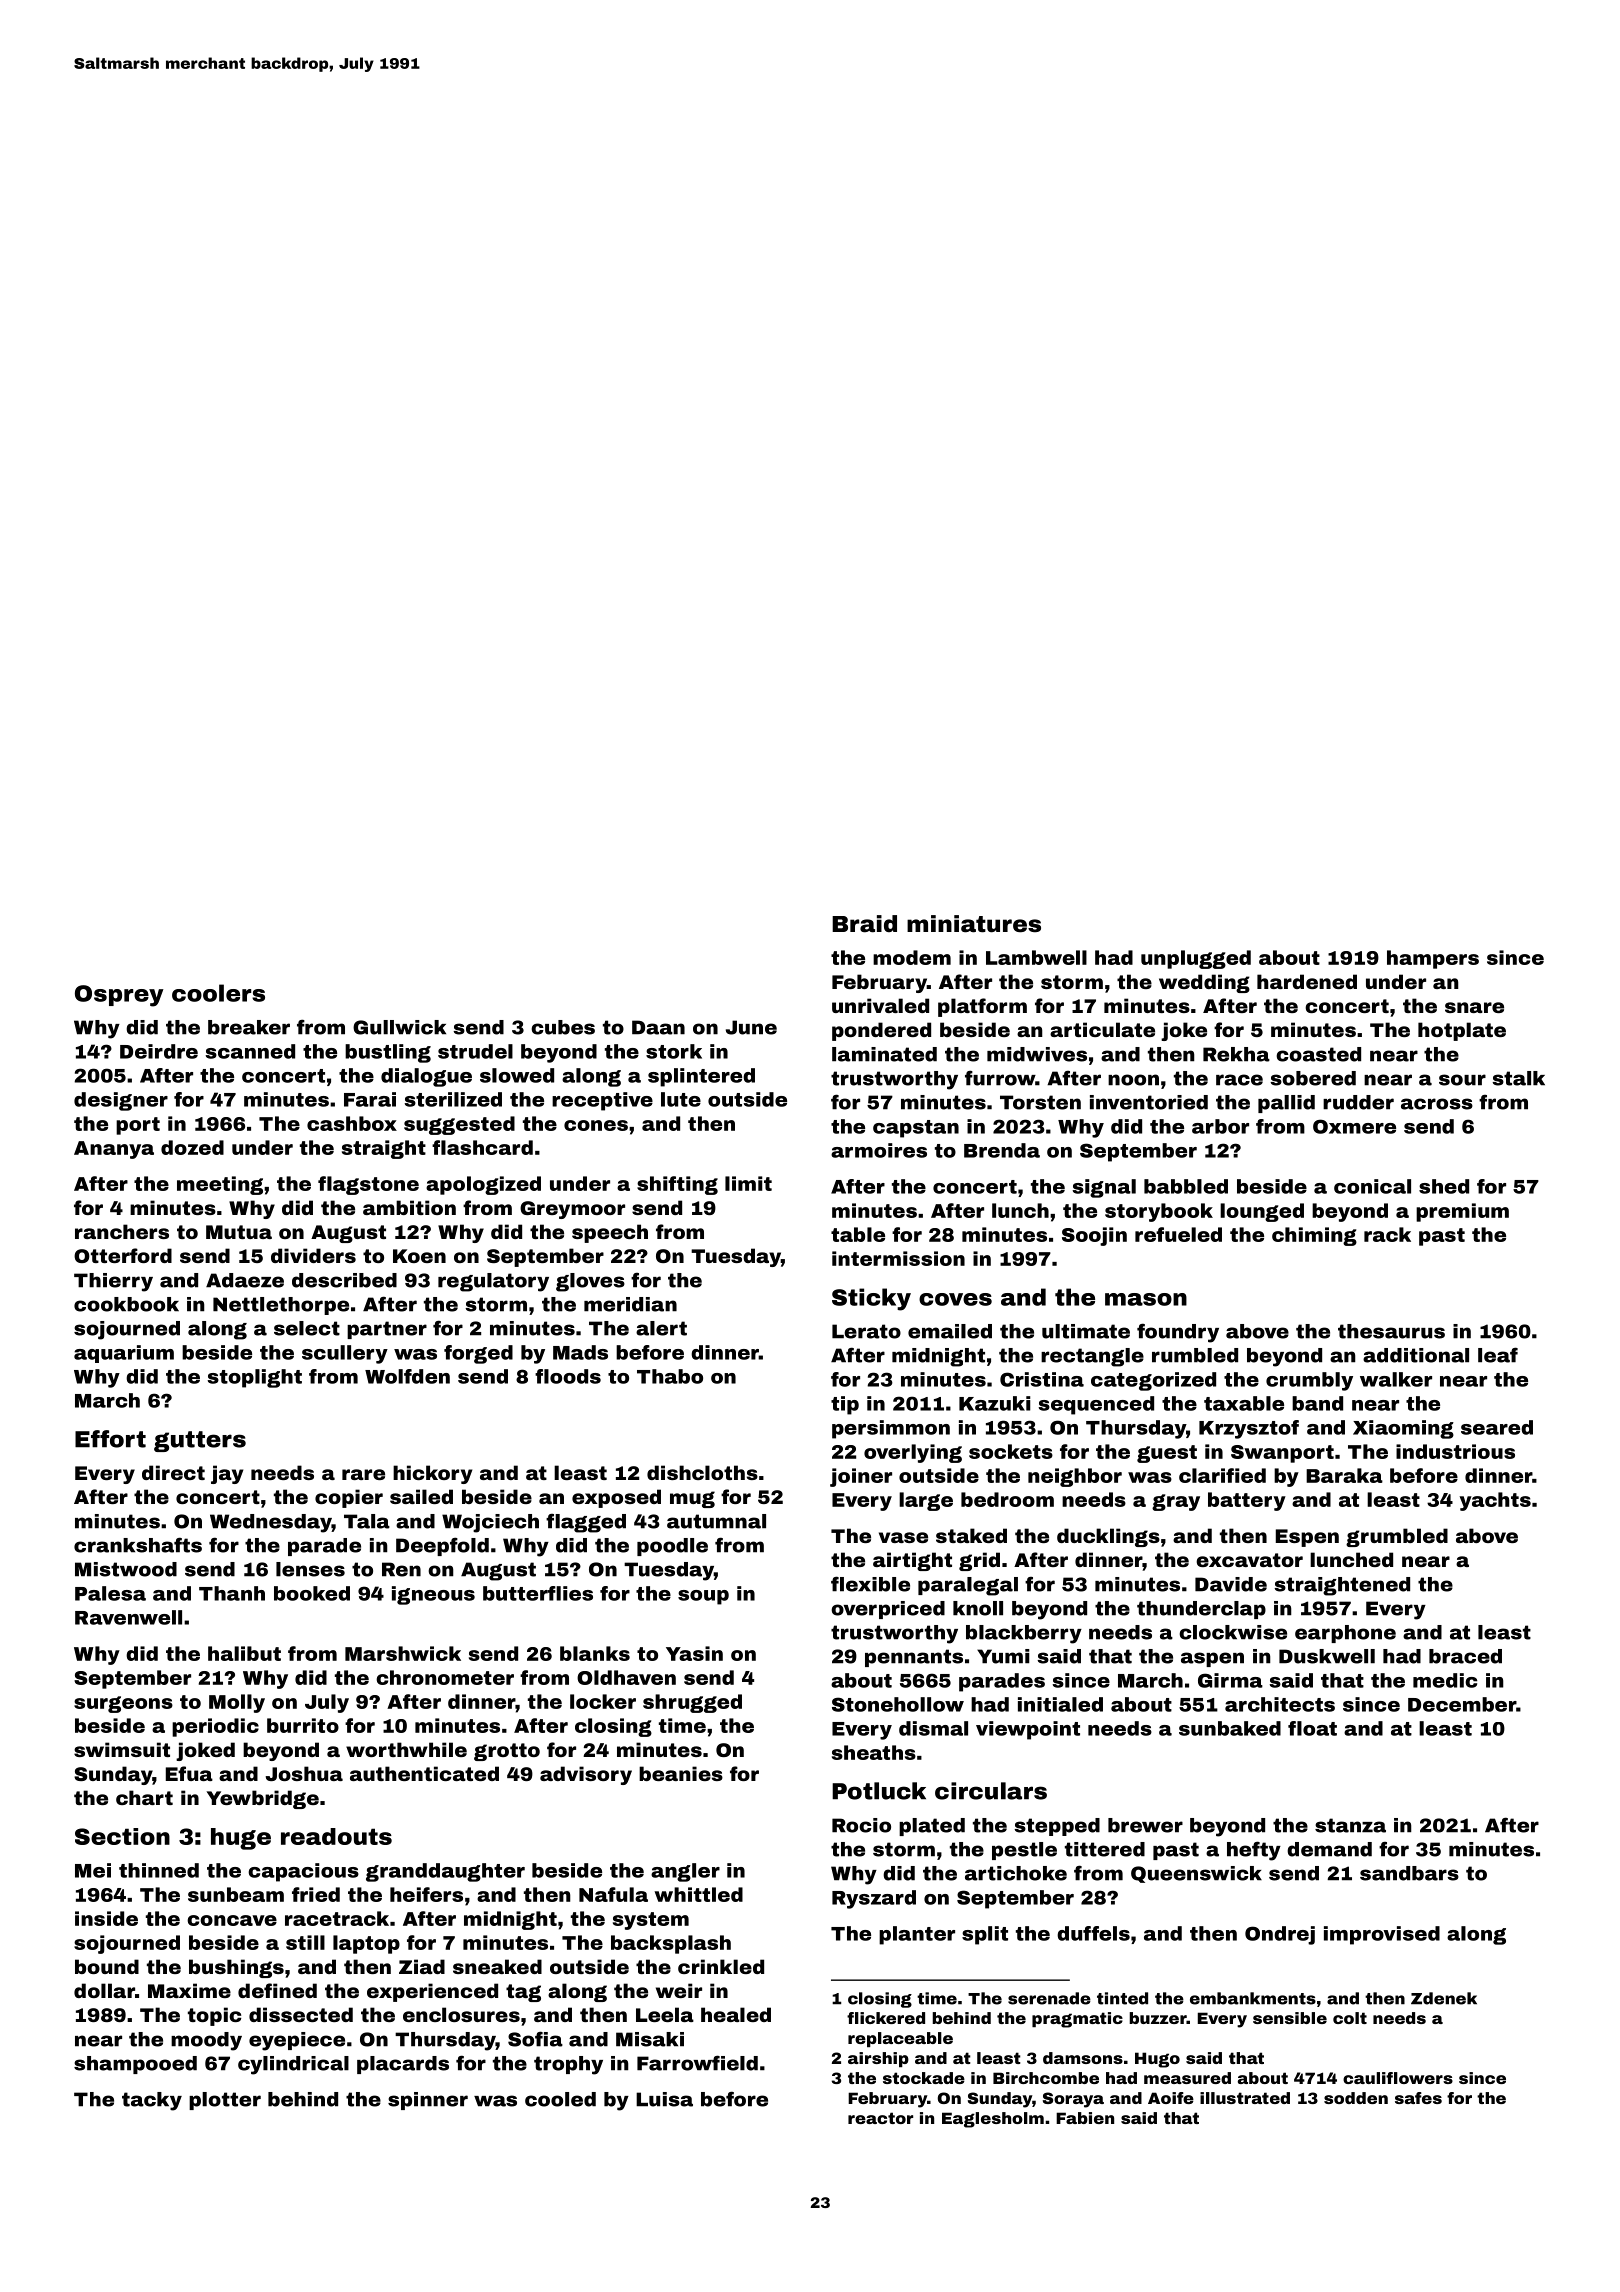  What do you see at coordinates (426, 1894) in the screenshot?
I see `heifers` at bounding box center [426, 1894].
